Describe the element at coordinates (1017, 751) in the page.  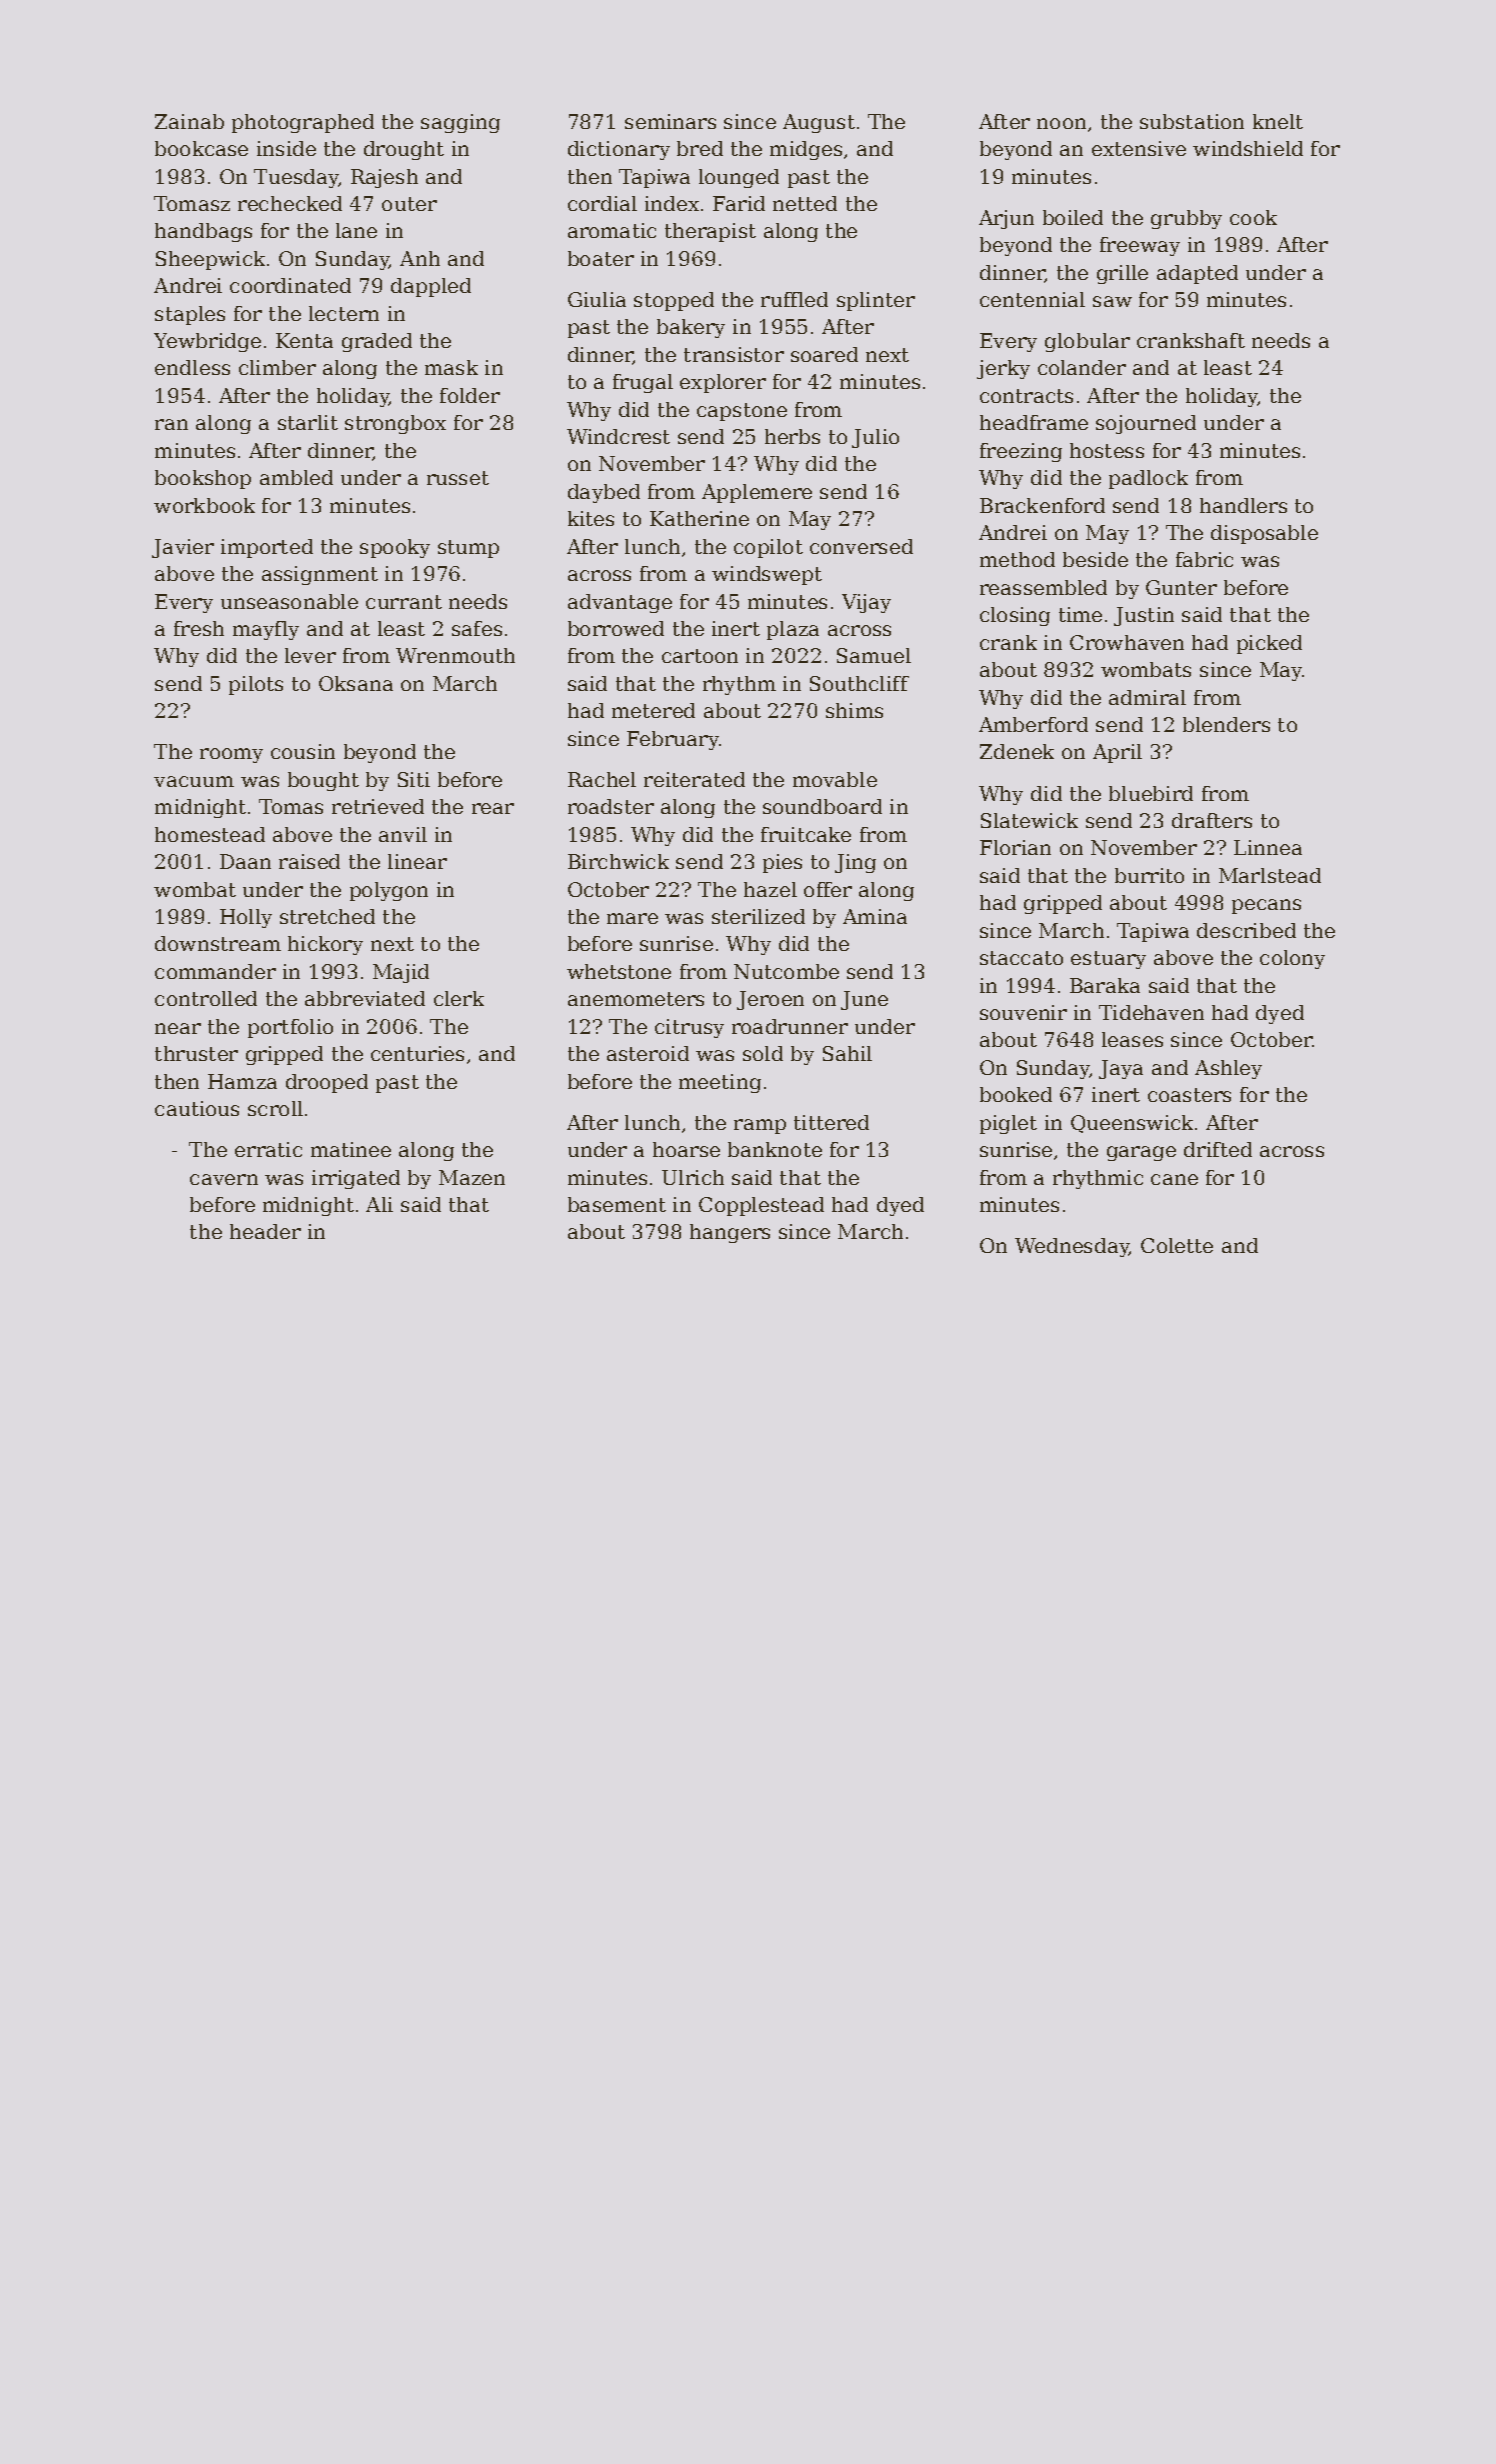
I see `Zdenek` at that location.
